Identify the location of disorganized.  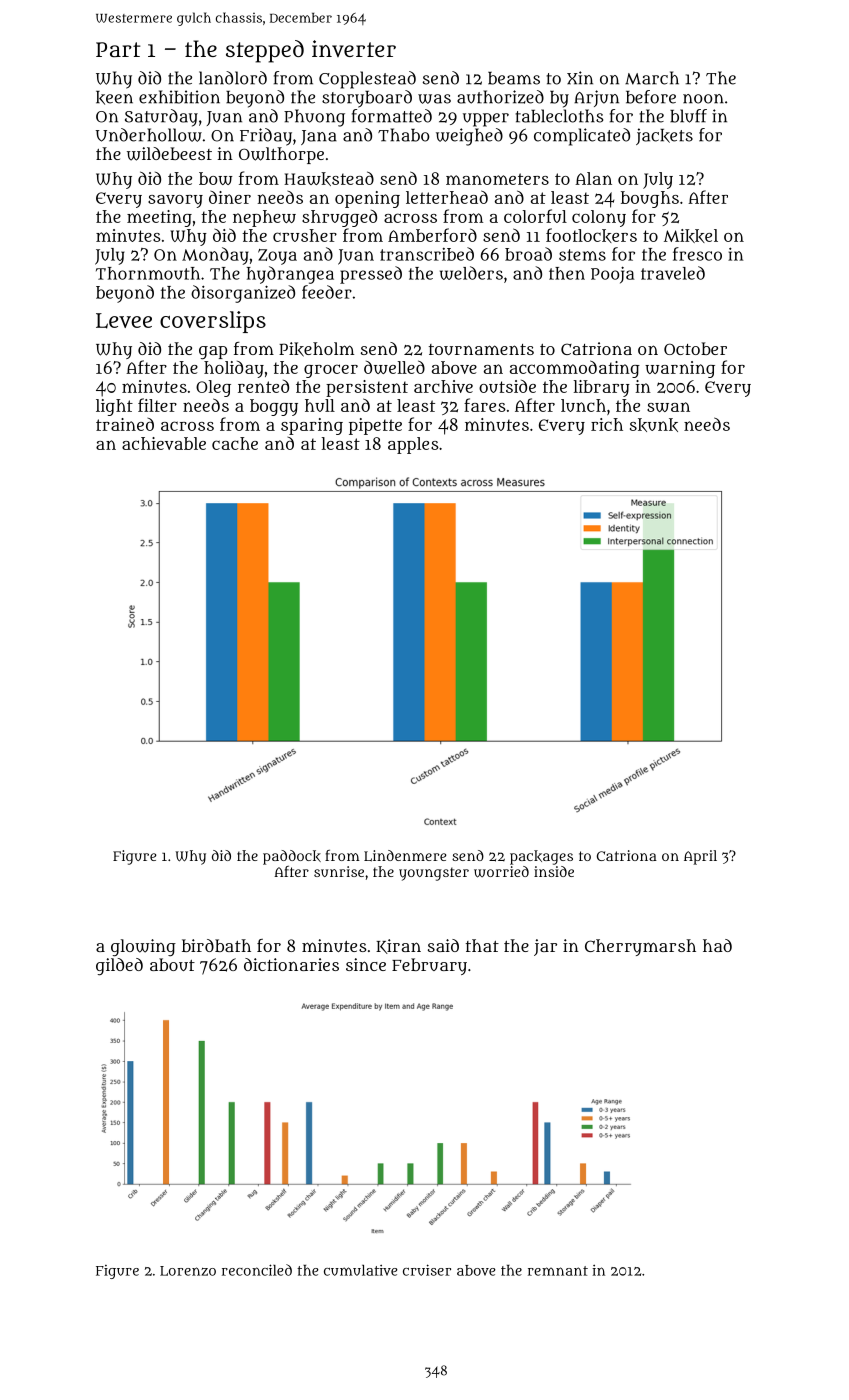
(243, 294).
